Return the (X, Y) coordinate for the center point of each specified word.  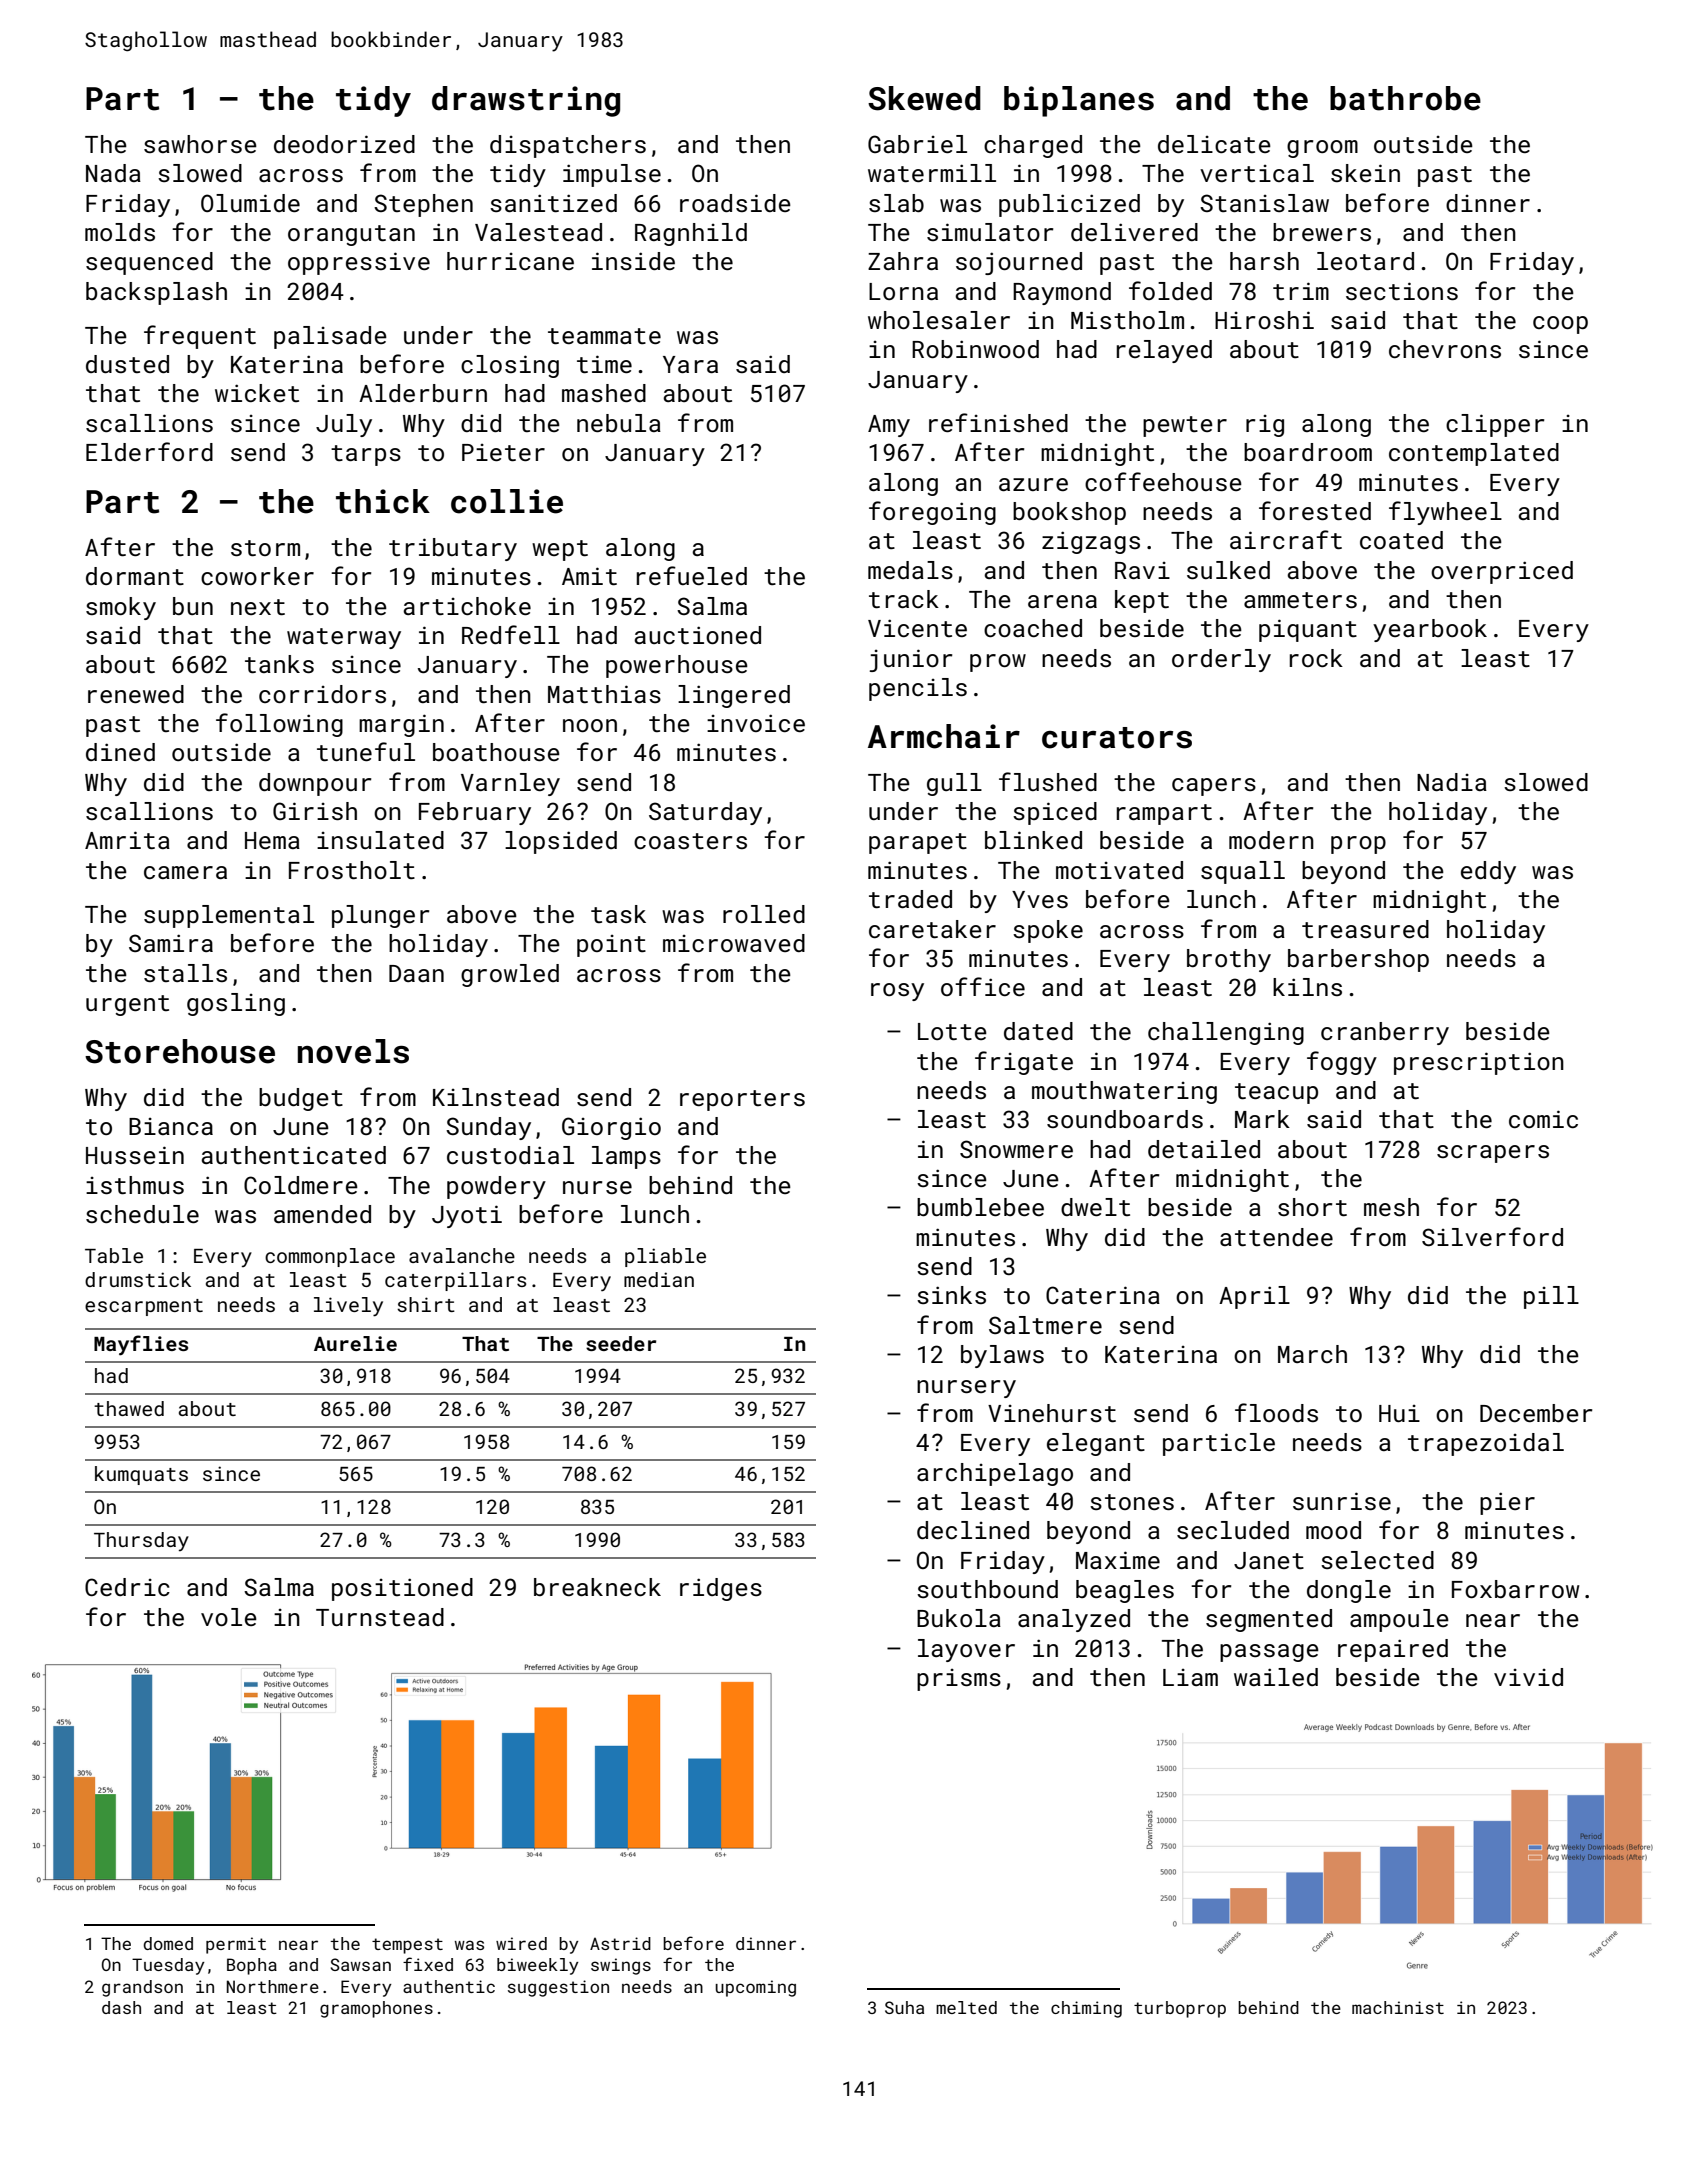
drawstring (526, 101)
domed (168, 1943)
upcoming (755, 1988)
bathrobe (1405, 98)
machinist (1398, 2007)
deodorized (344, 144)
